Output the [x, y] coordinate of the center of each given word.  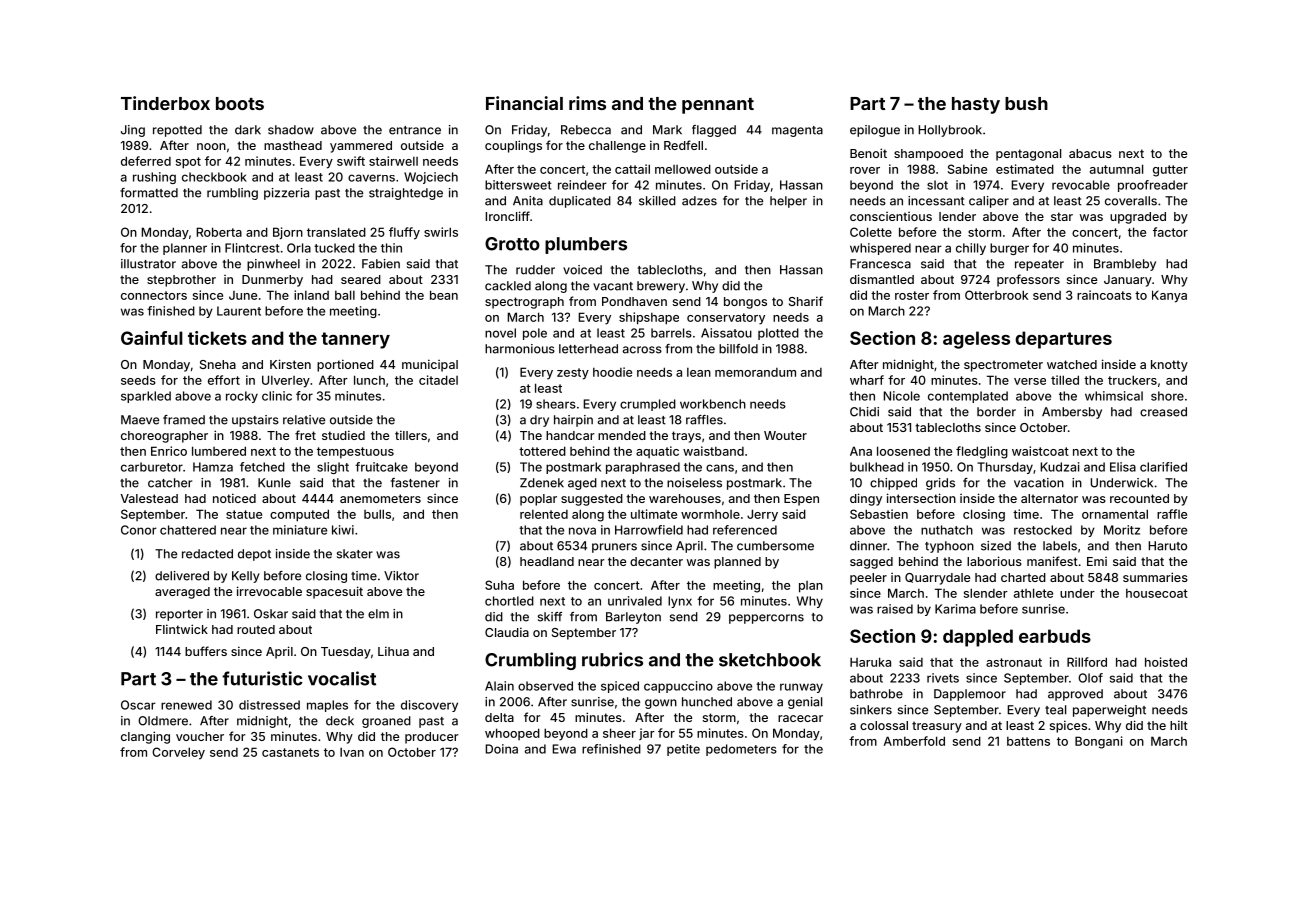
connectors [154, 295]
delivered [182, 576]
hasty [976, 105]
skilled [657, 201]
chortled [509, 601]
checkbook [214, 177]
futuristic [262, 678]
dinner [868, 546]
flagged [714, 131]
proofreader [1153, 186]
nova [582, 531]
